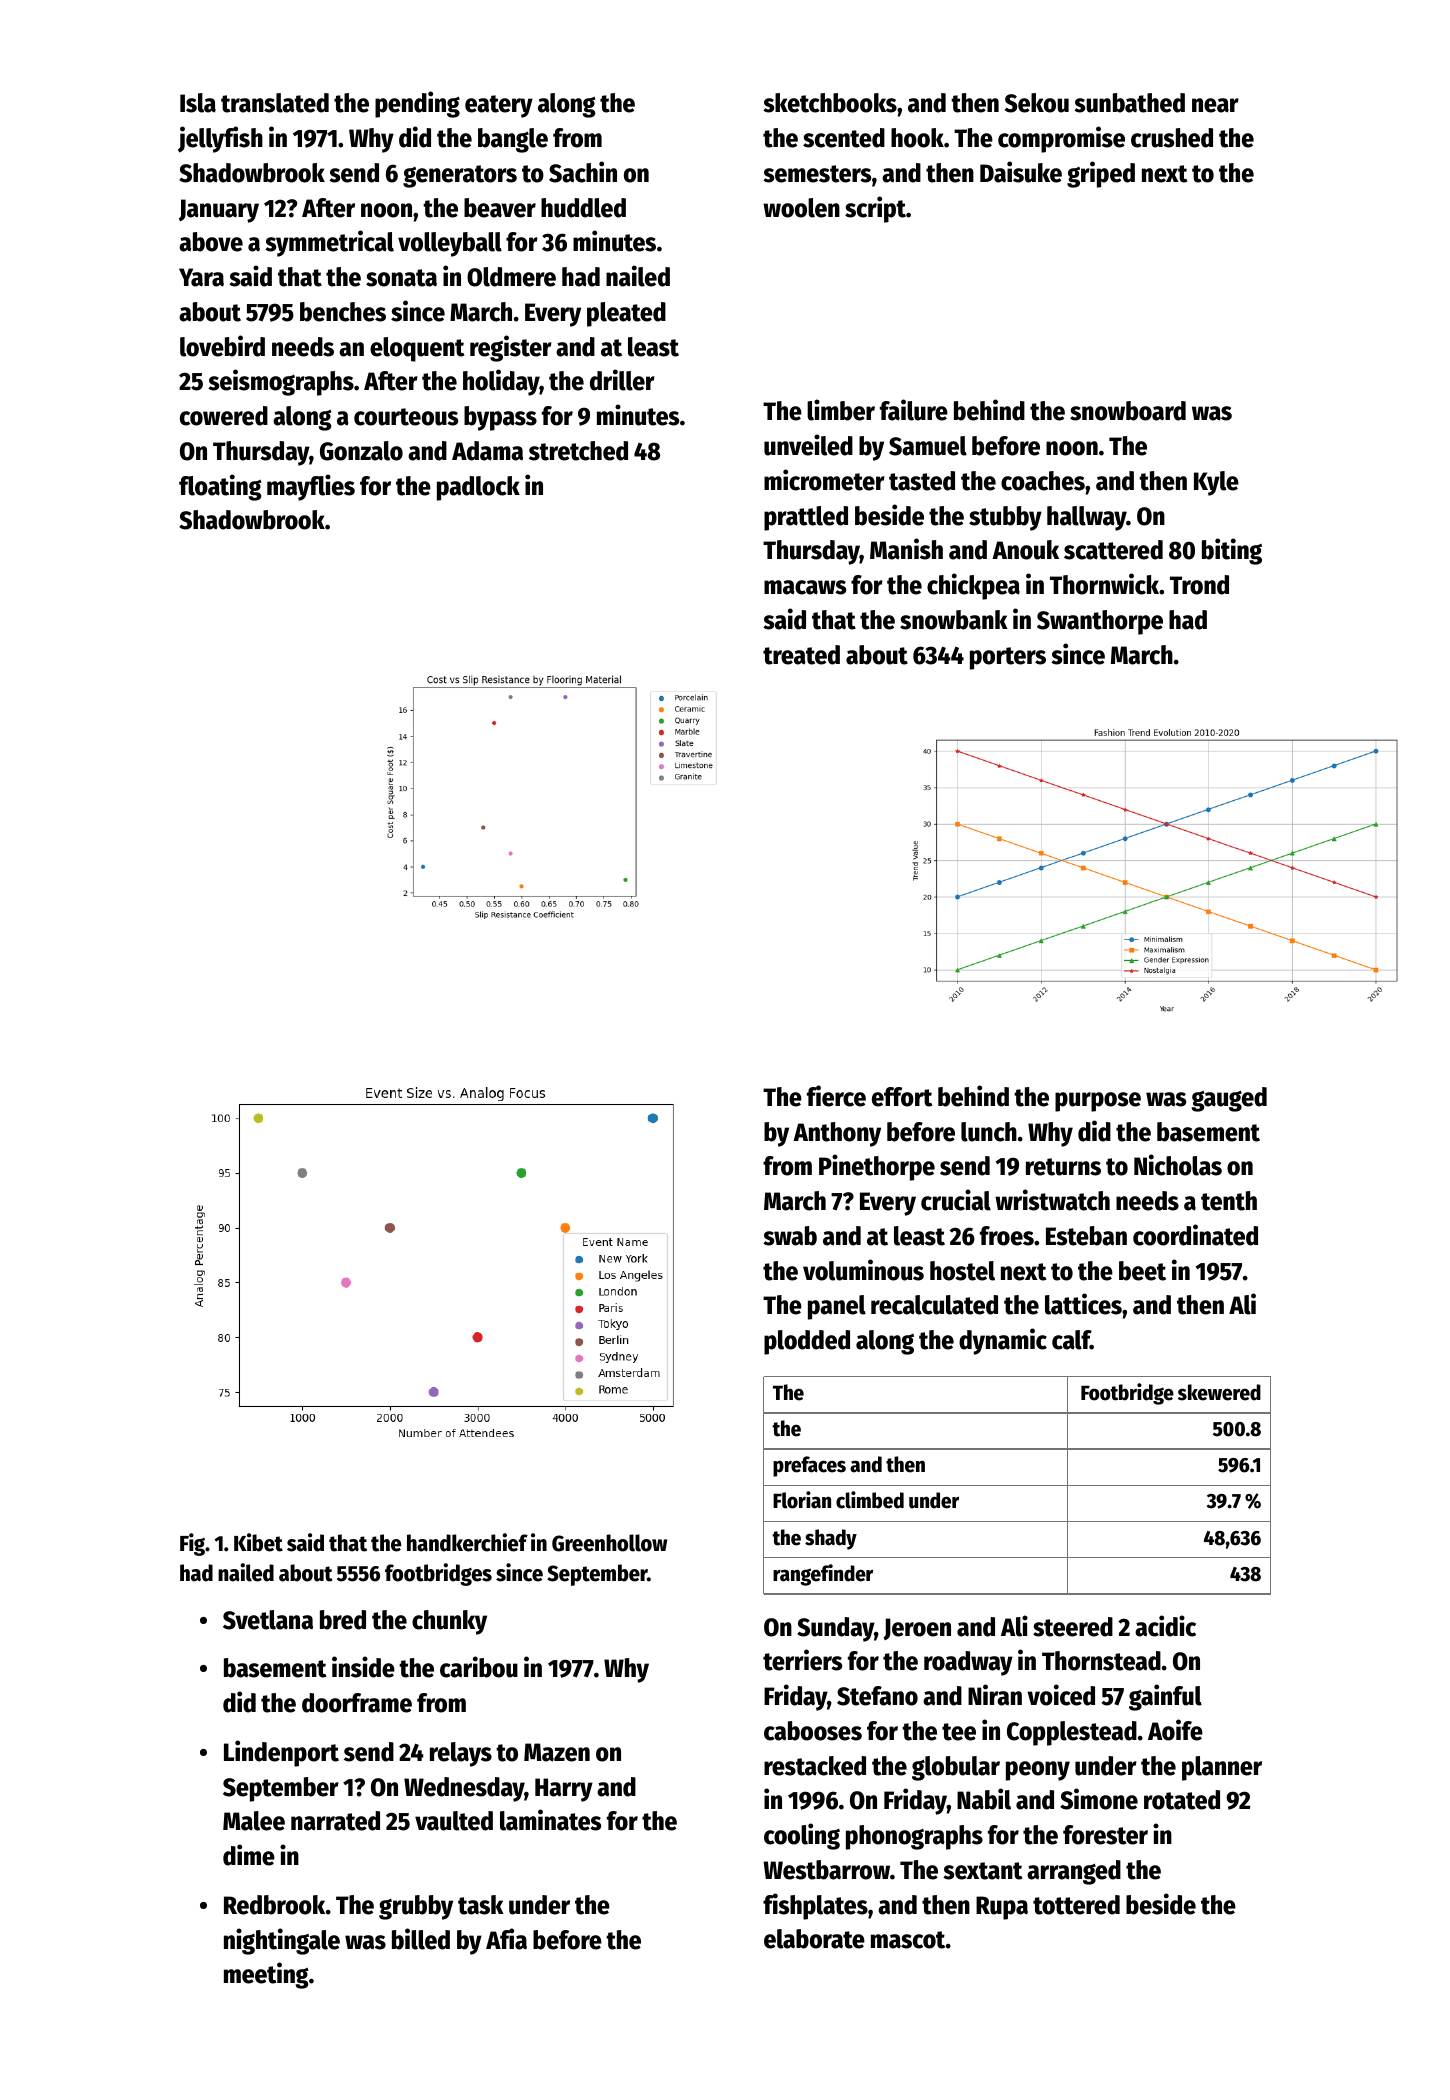 This page has width=1450, height=2100. What do you see at coordinates (1195, 1235) in the page?
I see `coordinated` at bounding box center [1195, 1235].
